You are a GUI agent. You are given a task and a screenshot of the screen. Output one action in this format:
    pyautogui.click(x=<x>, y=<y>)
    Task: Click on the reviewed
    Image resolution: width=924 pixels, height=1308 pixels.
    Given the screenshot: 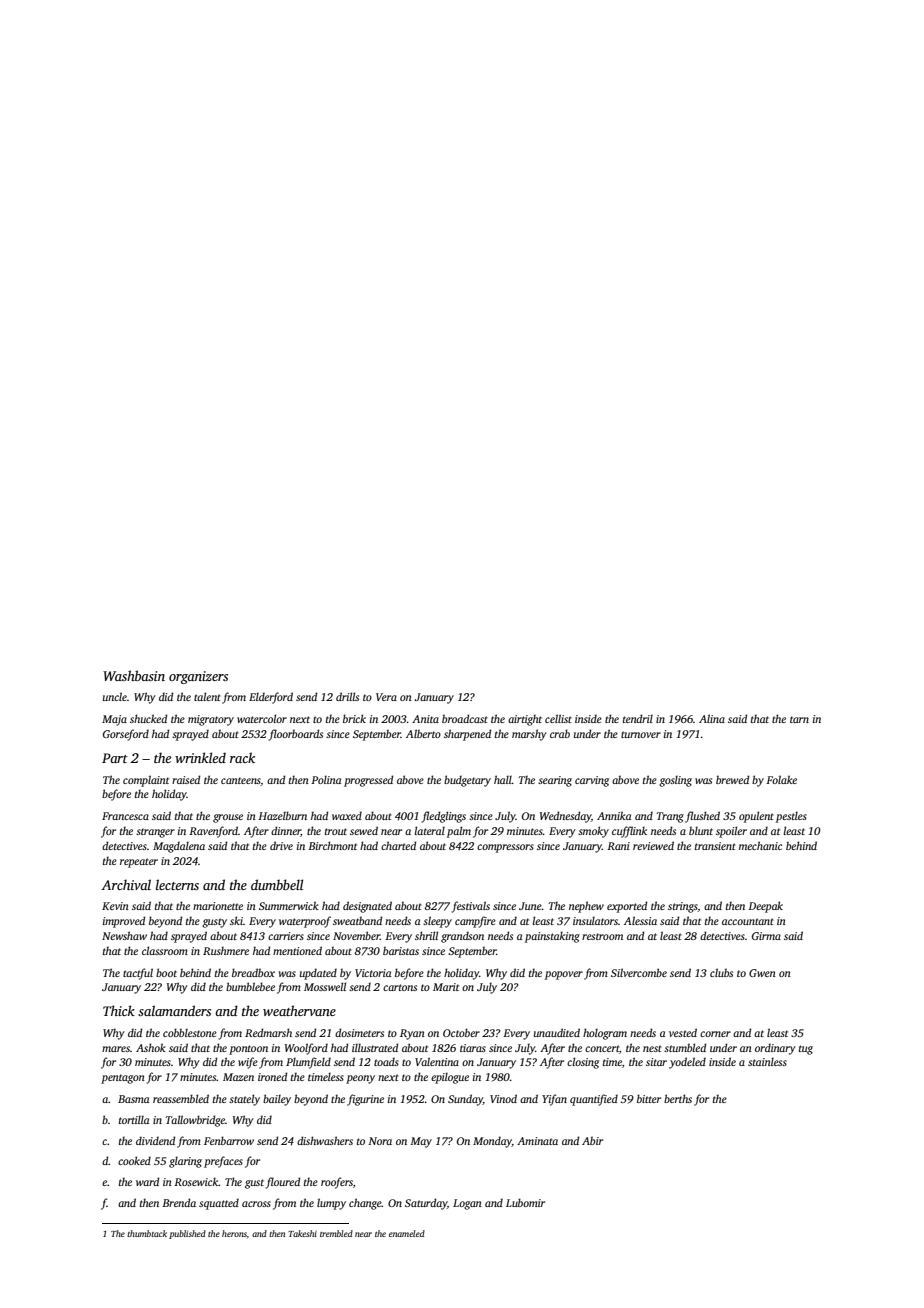 What is the action you would take?
    pyautogui.click(x=653, y=845)
